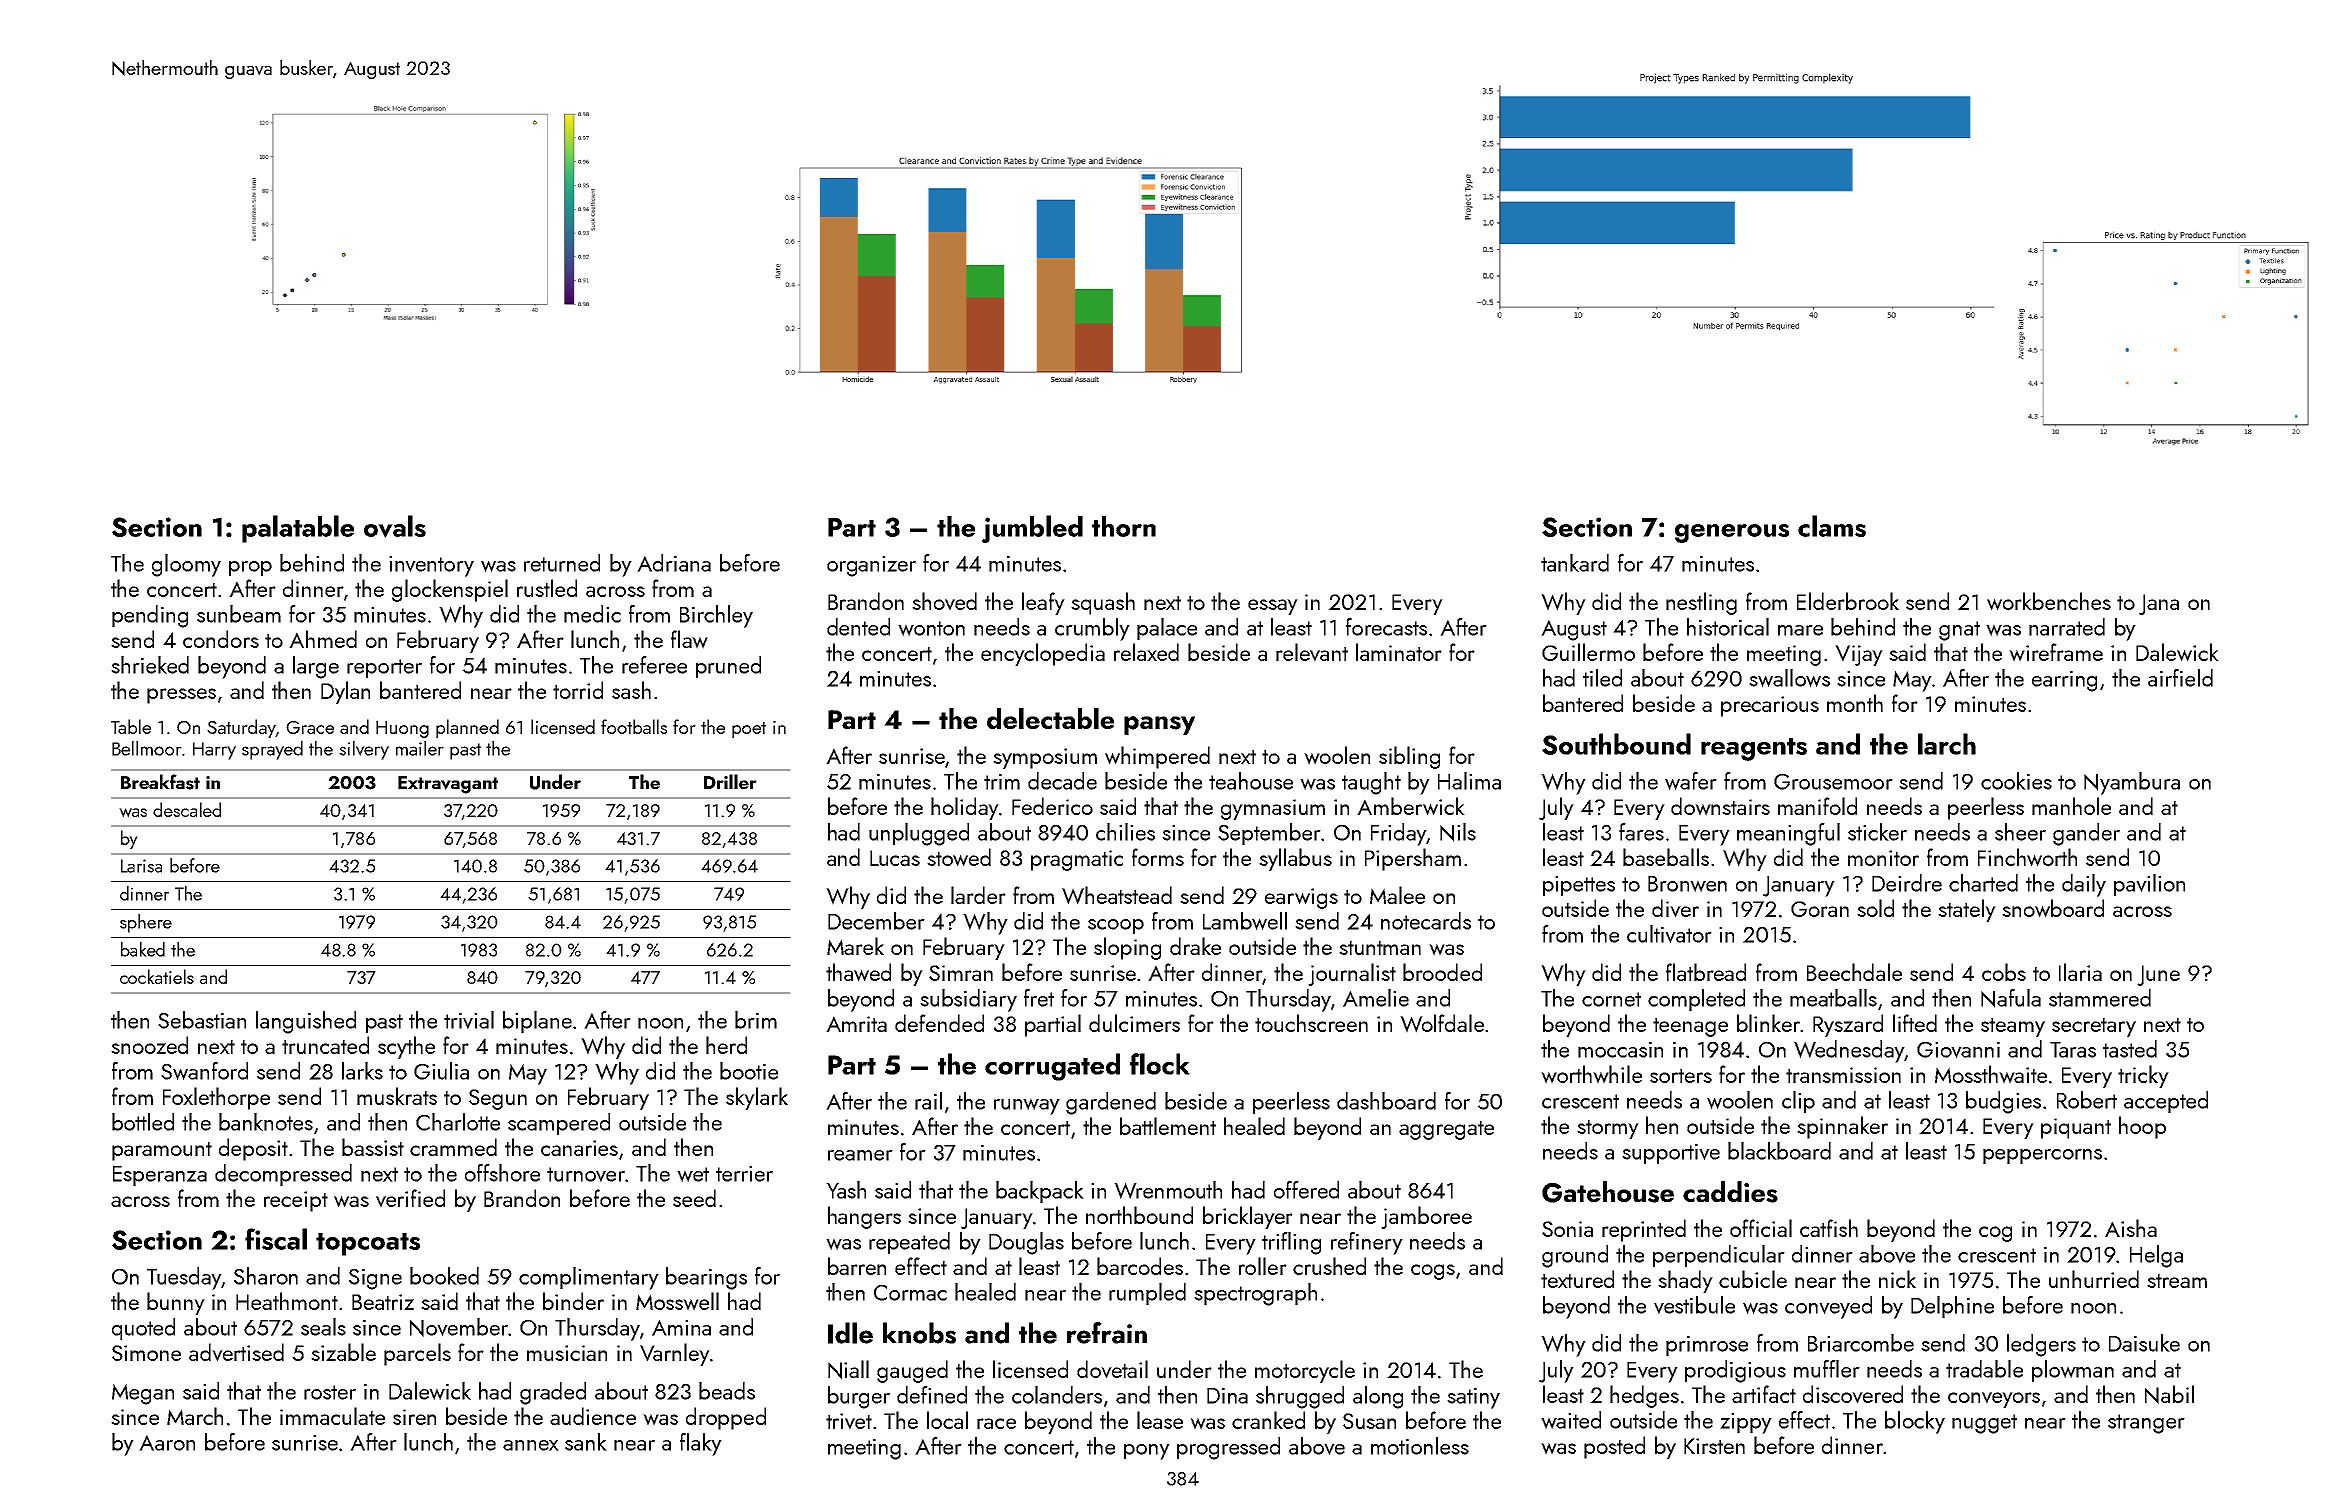 This page has width=2332, height=1509. What do you see at coordinates (1426, 921) in the page?
I see `notecards` at bounding box center [1426, 921].
